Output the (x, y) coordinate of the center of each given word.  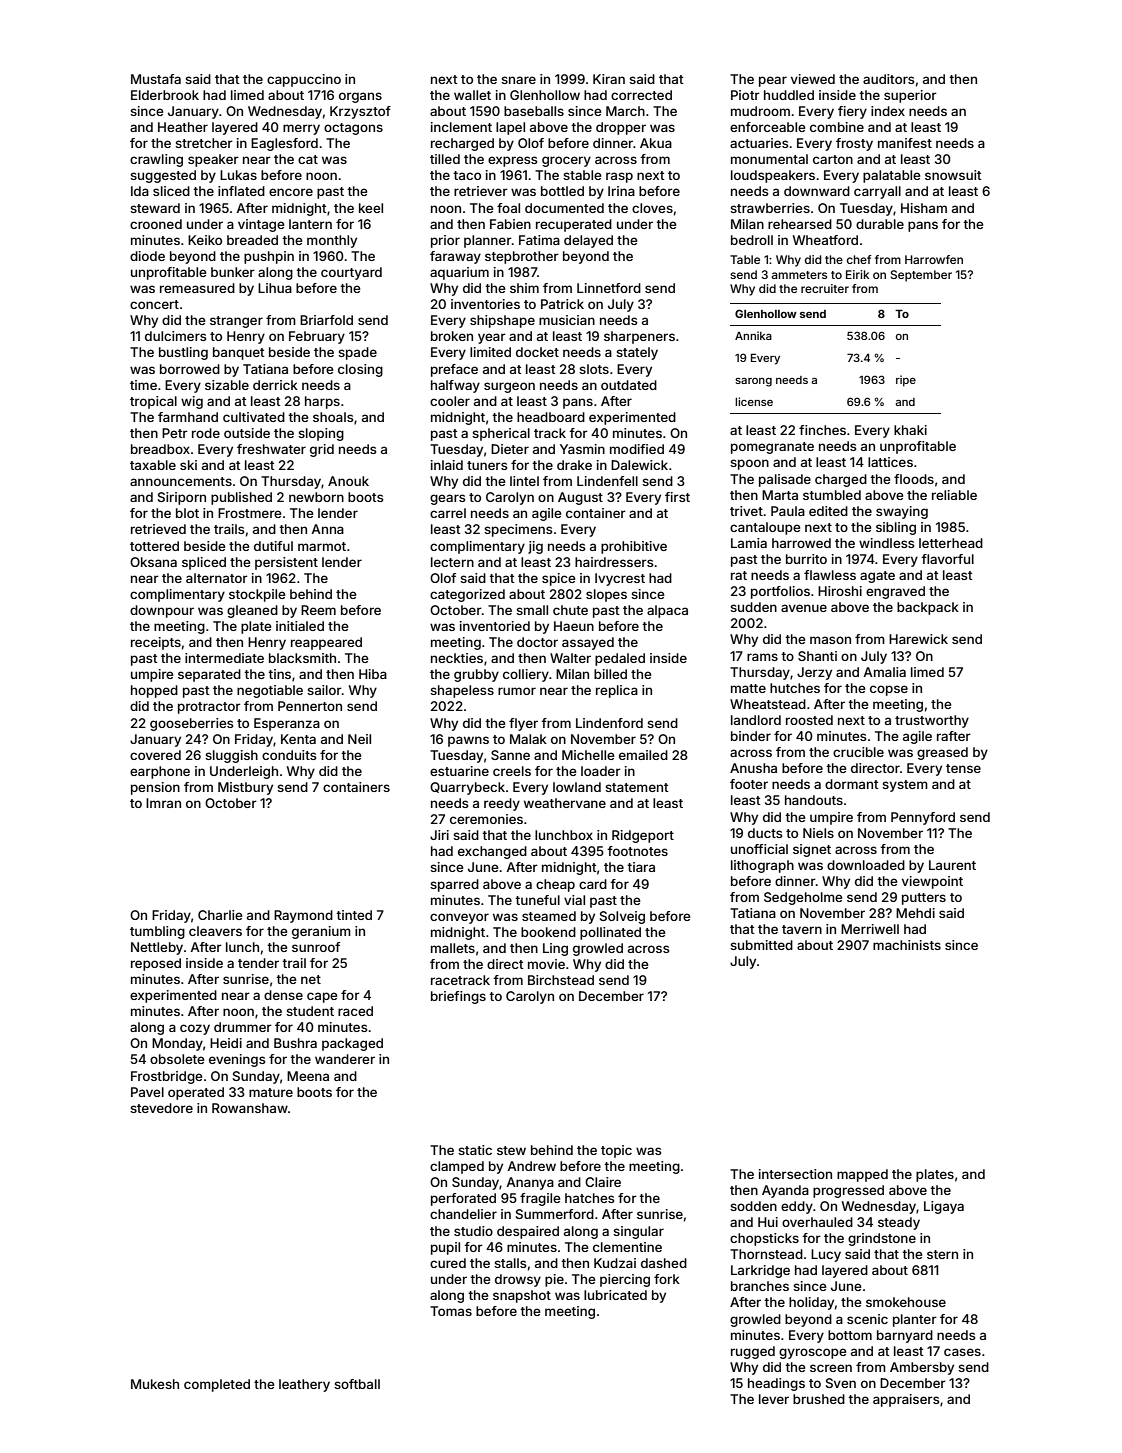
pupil (445, 1248)
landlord (756, 720)
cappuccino (304, 80)
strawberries (770, 208)
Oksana (153, 562)
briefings (458, 997)
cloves (652, 208)
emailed (643, 755)
